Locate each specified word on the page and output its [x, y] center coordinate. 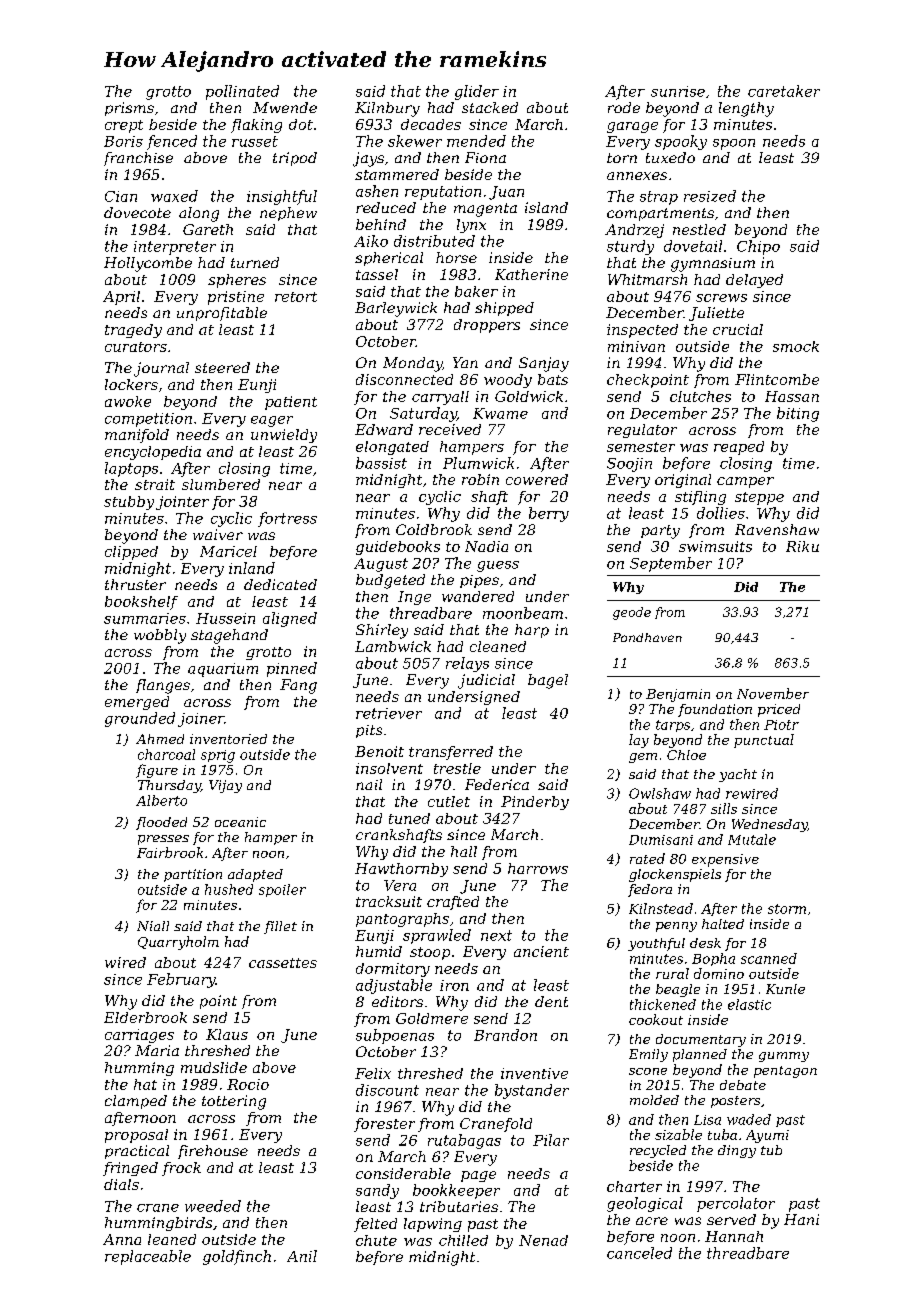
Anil [302, 1256]
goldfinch [237, 1257]
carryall [440, 398]
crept [124, 126]
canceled [639, 1253]
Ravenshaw [777, 529]
